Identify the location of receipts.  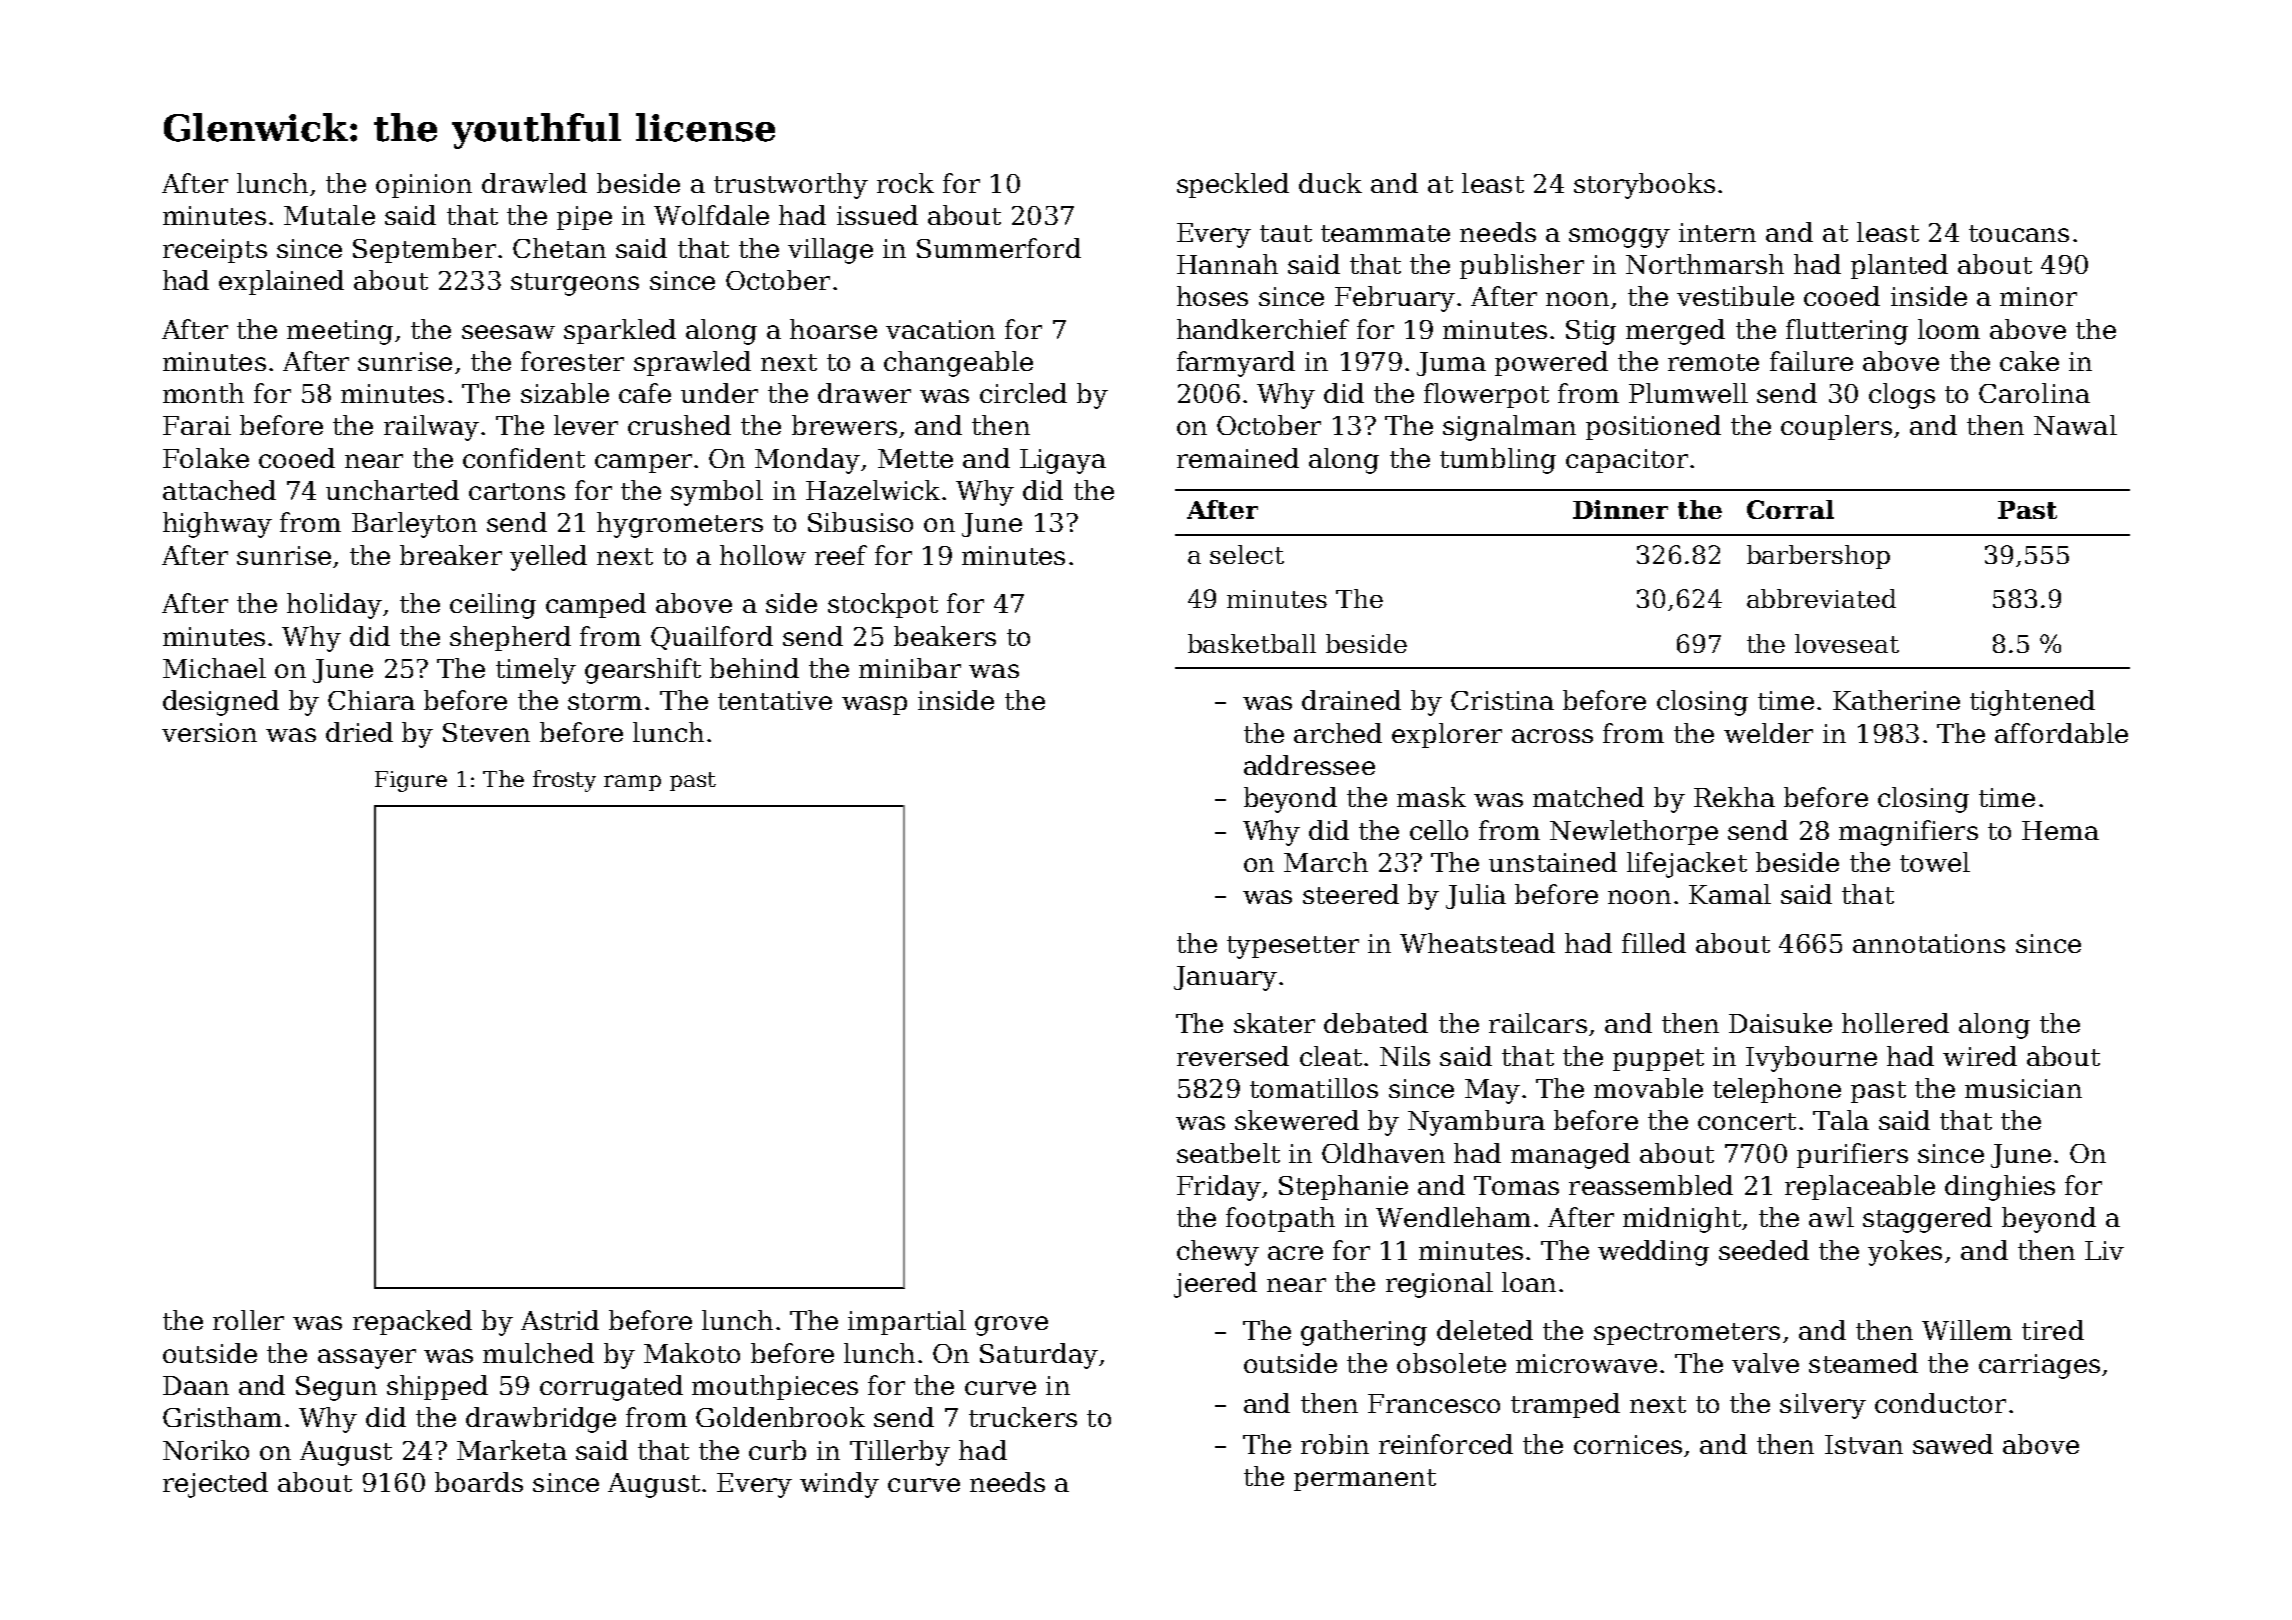
(215, 251).
